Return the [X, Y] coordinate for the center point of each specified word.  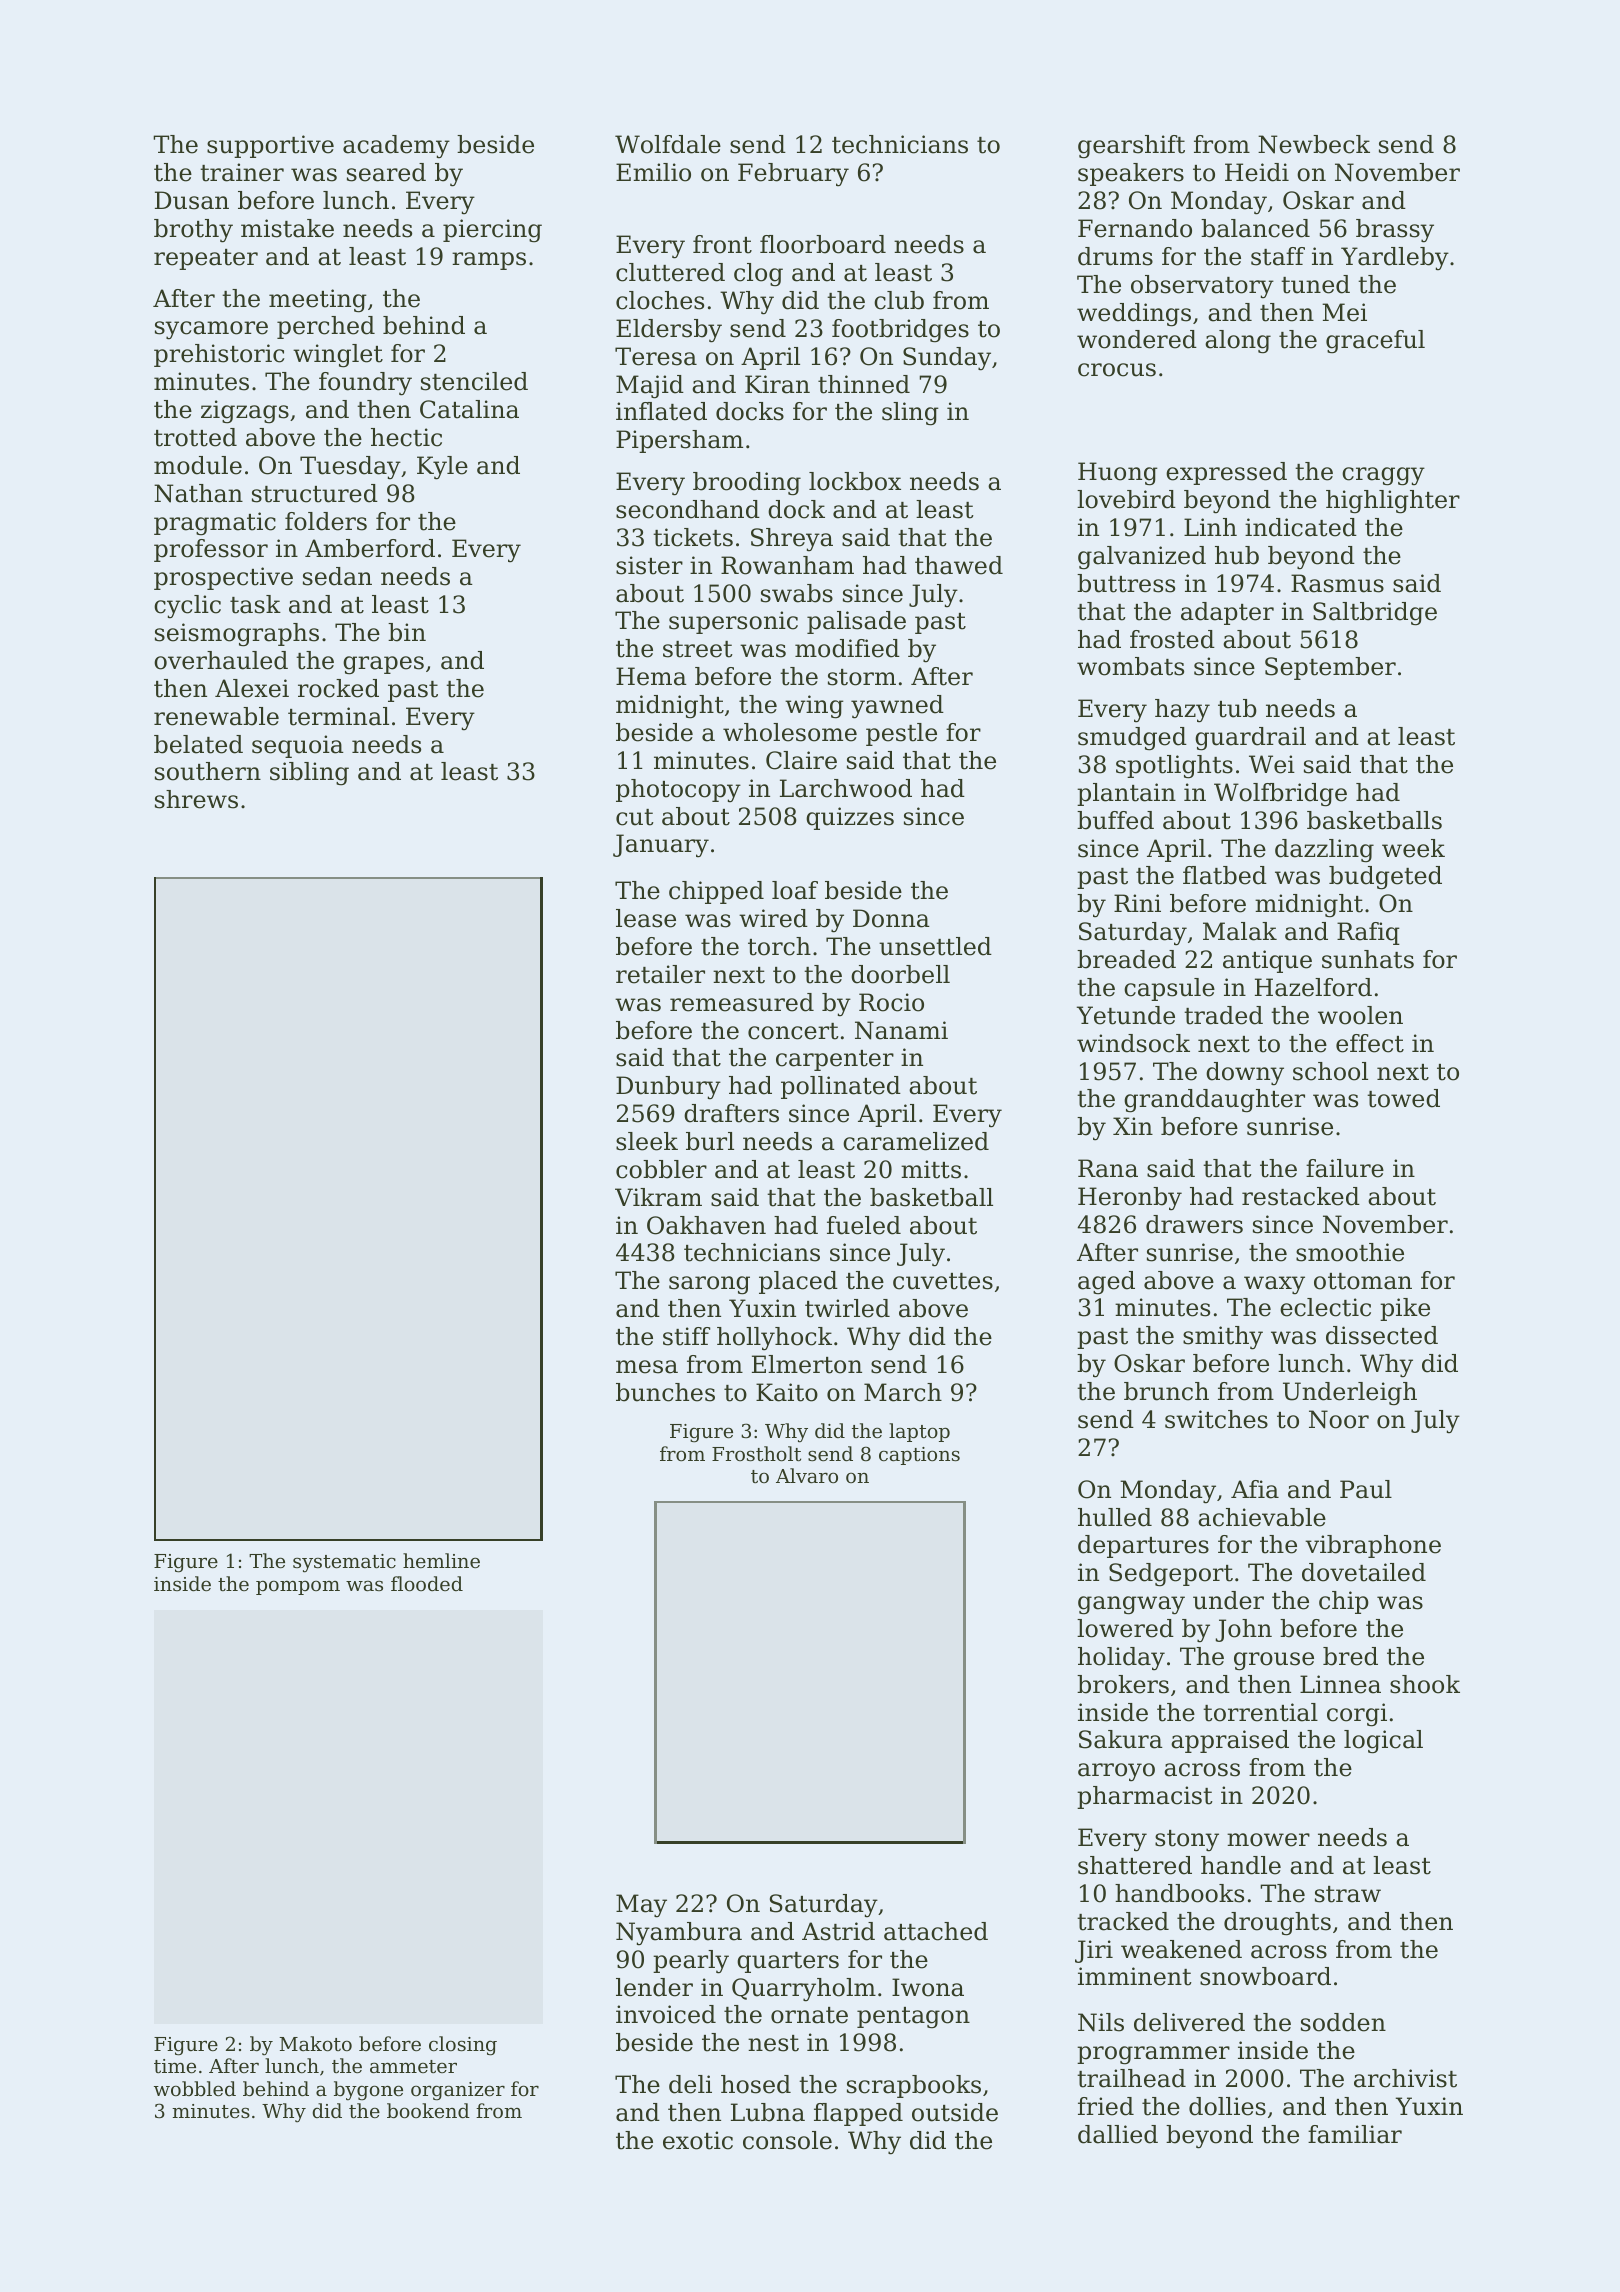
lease [646, 918]
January [661, 846]
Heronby [1130, 1199]
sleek [647, 1141]
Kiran [777, 384]
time [175, 2066]
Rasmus [1337, 583]
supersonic [733, 622]
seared [386, 172]
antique [1267, 961]
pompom [298, 1587]
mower [1268, 1840]
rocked [338, 688]
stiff [687, 1336]
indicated [1301, 527]
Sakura [1121, 1739]
